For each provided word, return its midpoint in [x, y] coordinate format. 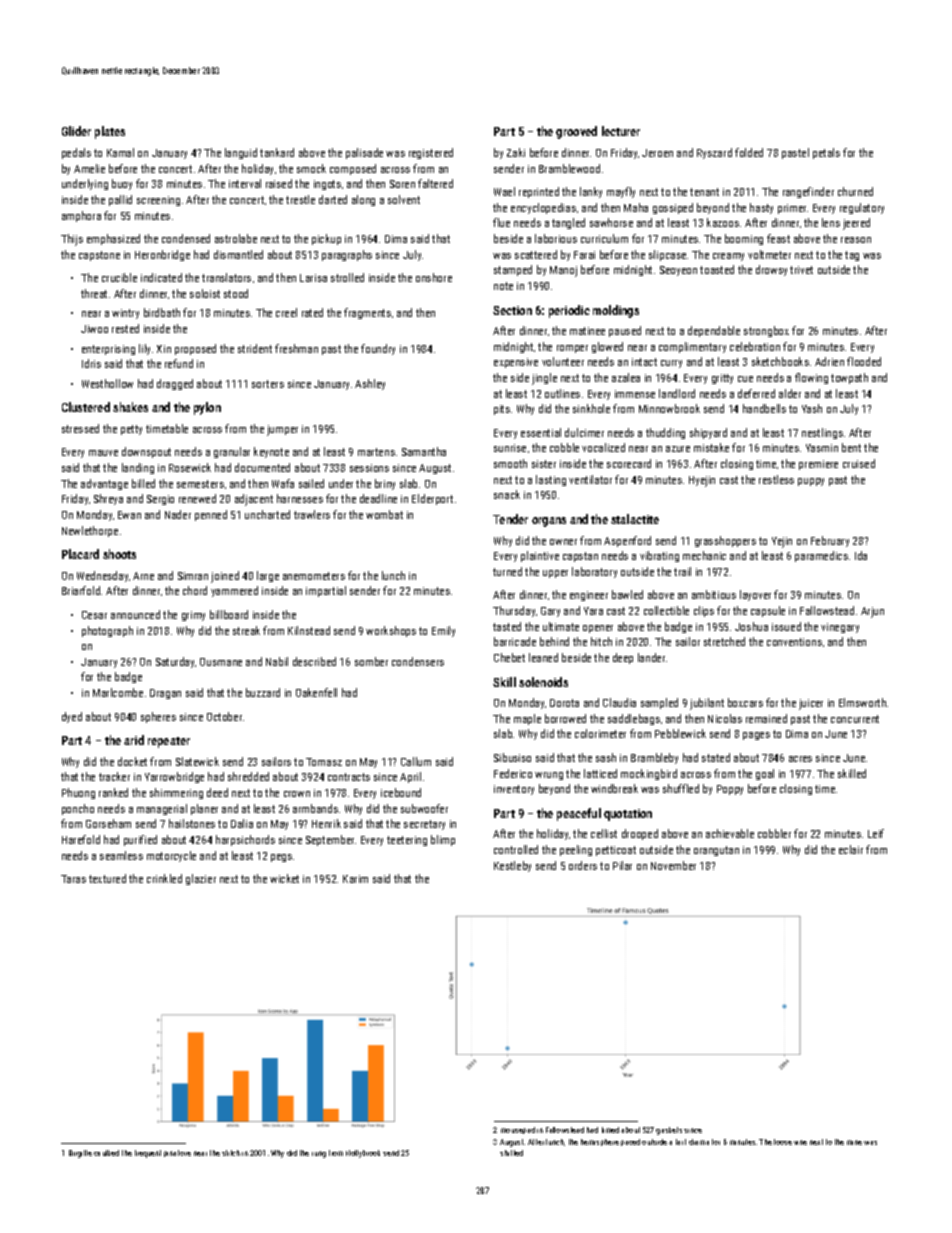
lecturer [621, 131]
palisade [364, 153]
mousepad [518, 1130]
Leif [876, 833]
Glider [76, 131]
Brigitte [80, 1154]
